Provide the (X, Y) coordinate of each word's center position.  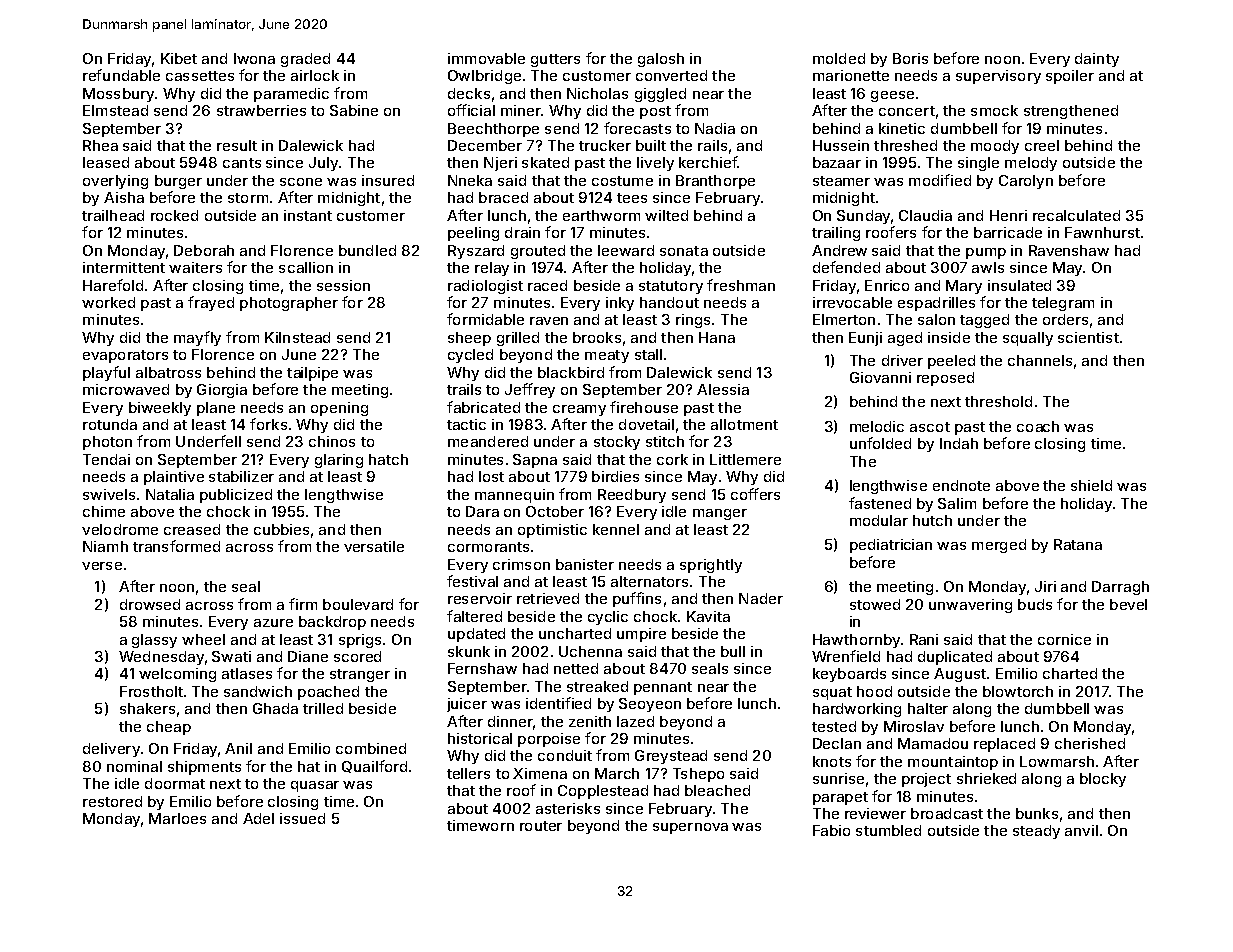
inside (949, 337)
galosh (661, 60)
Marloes (177, 818)
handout (669, 302)
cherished (1090, 743)
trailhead (113, 215)
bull (733, 651)
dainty (1097, 60)
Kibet (179, 58)
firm (303, 604)
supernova (690, 828)
